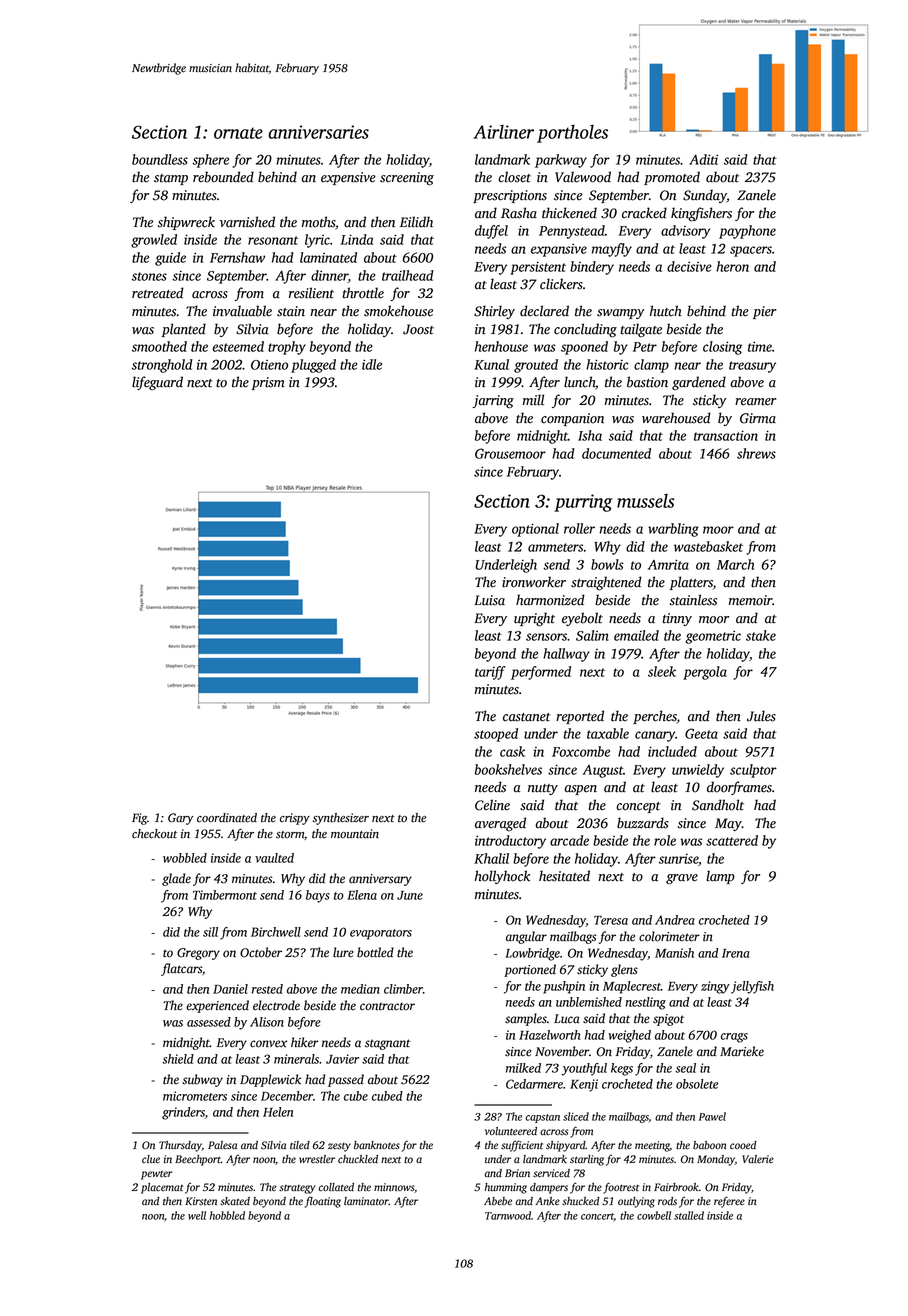  Describe the element at coordinates (157, 1175) in the image. I see `pewter` at that location.
